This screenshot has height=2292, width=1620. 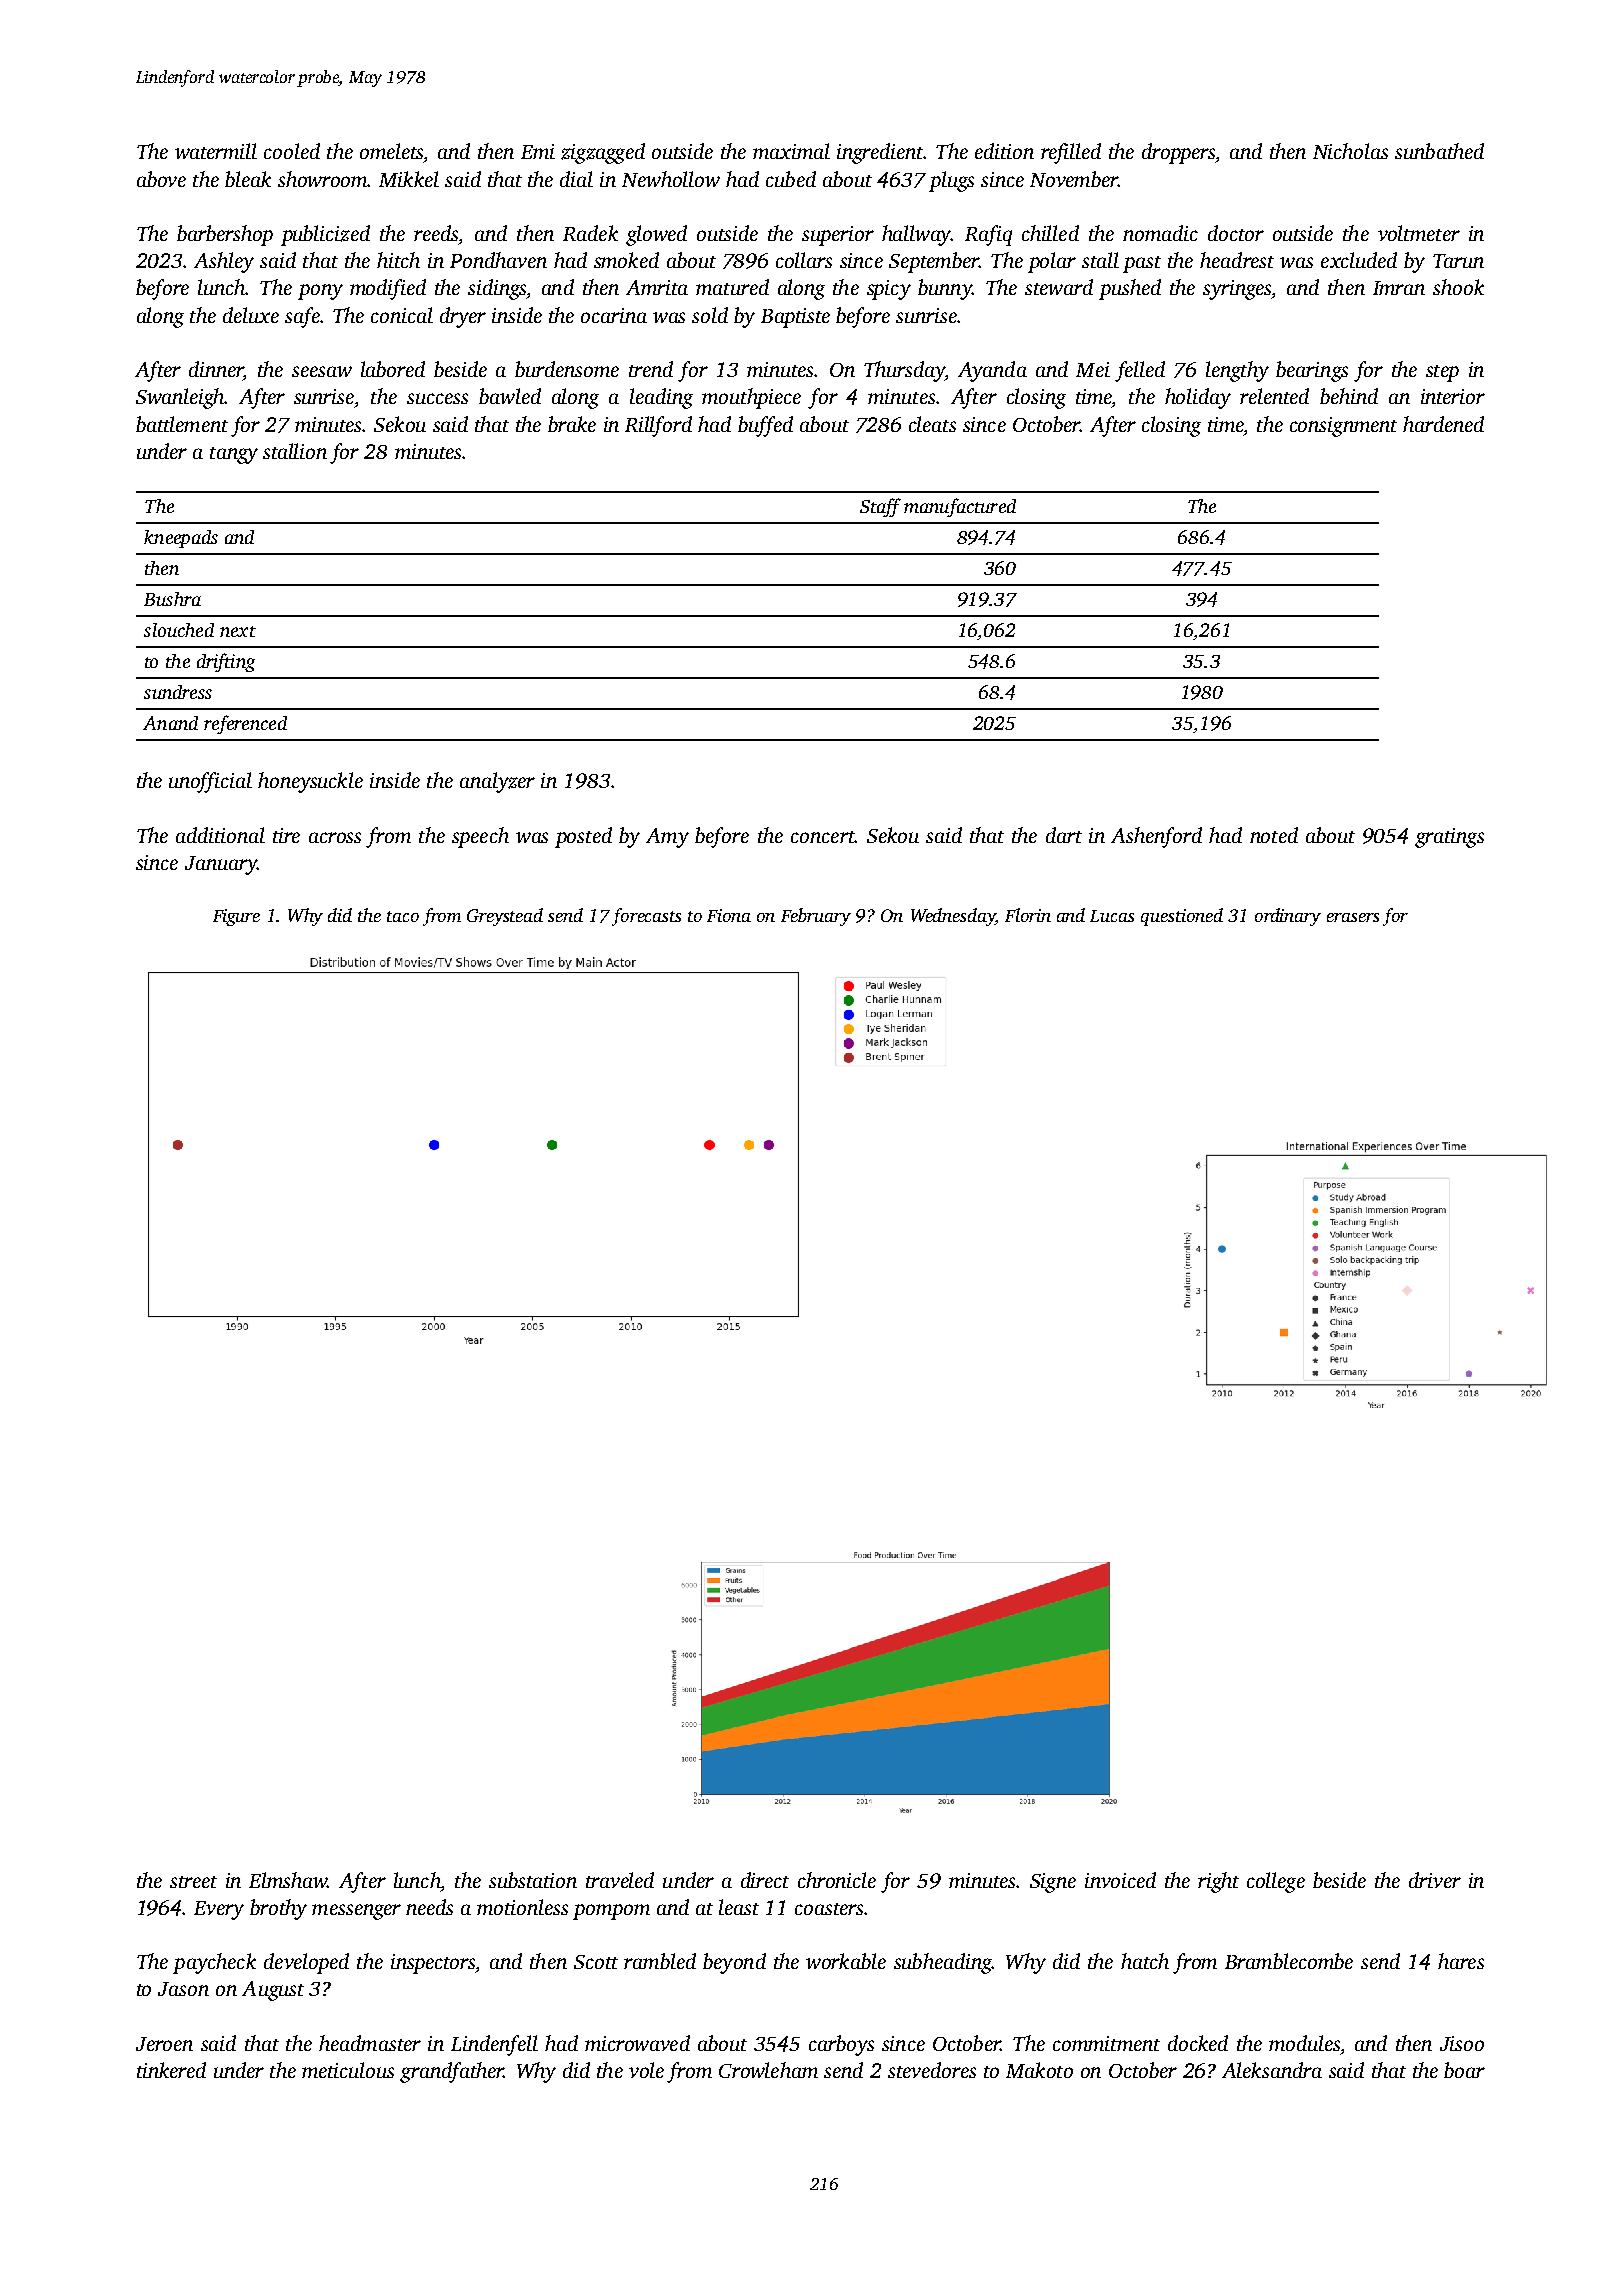 I want to click on erasers, so click(x=1353, y=917).
